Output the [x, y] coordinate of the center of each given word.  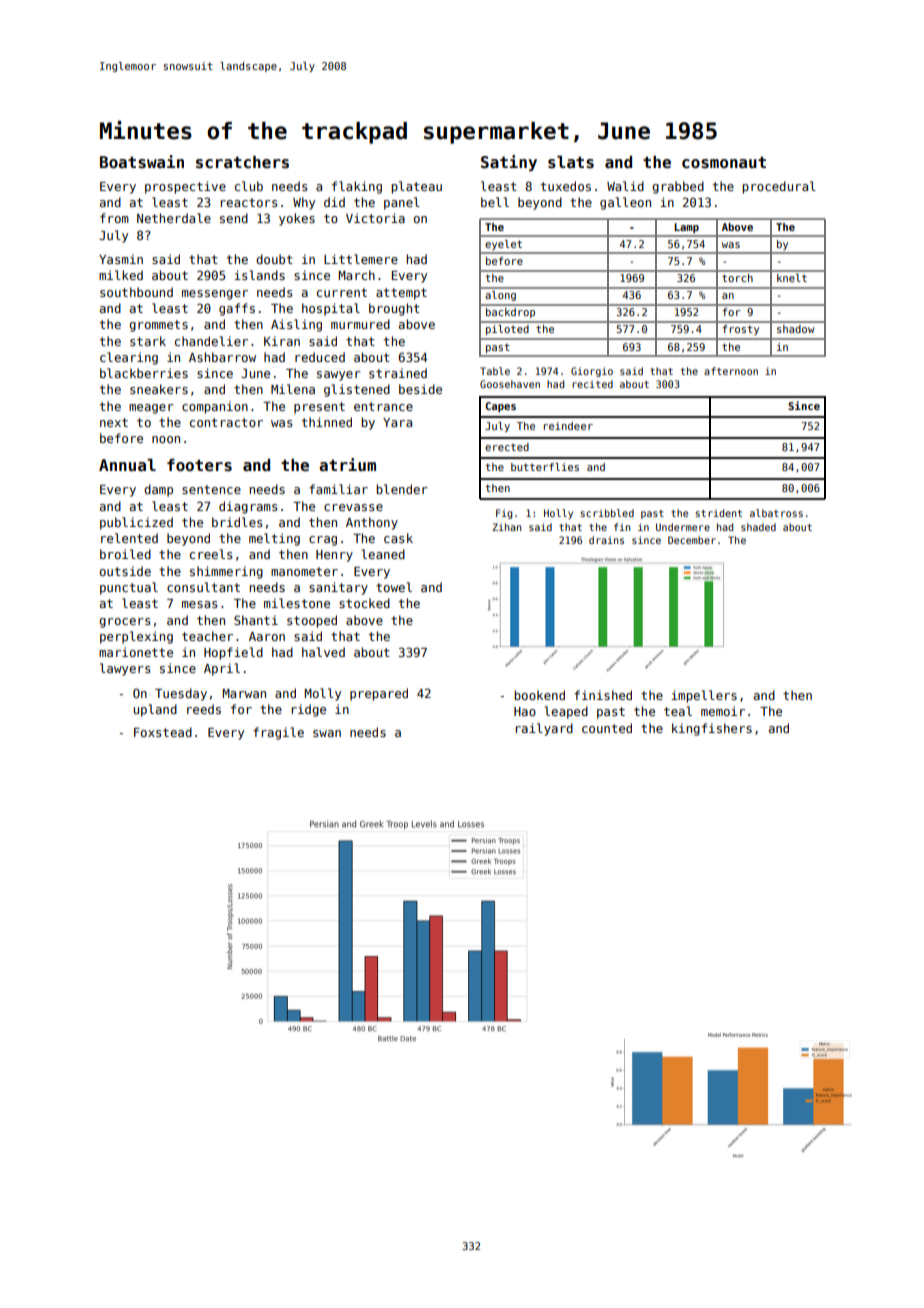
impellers [704, 696]
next [114, 422]
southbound [136, 292]
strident [718, 513]
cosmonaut [724, 163]
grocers [125, 623]
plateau [416, 187]
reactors [249, 202]
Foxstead [163, 732]
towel [394, 587]
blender [402, 489]
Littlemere [361, 259]
